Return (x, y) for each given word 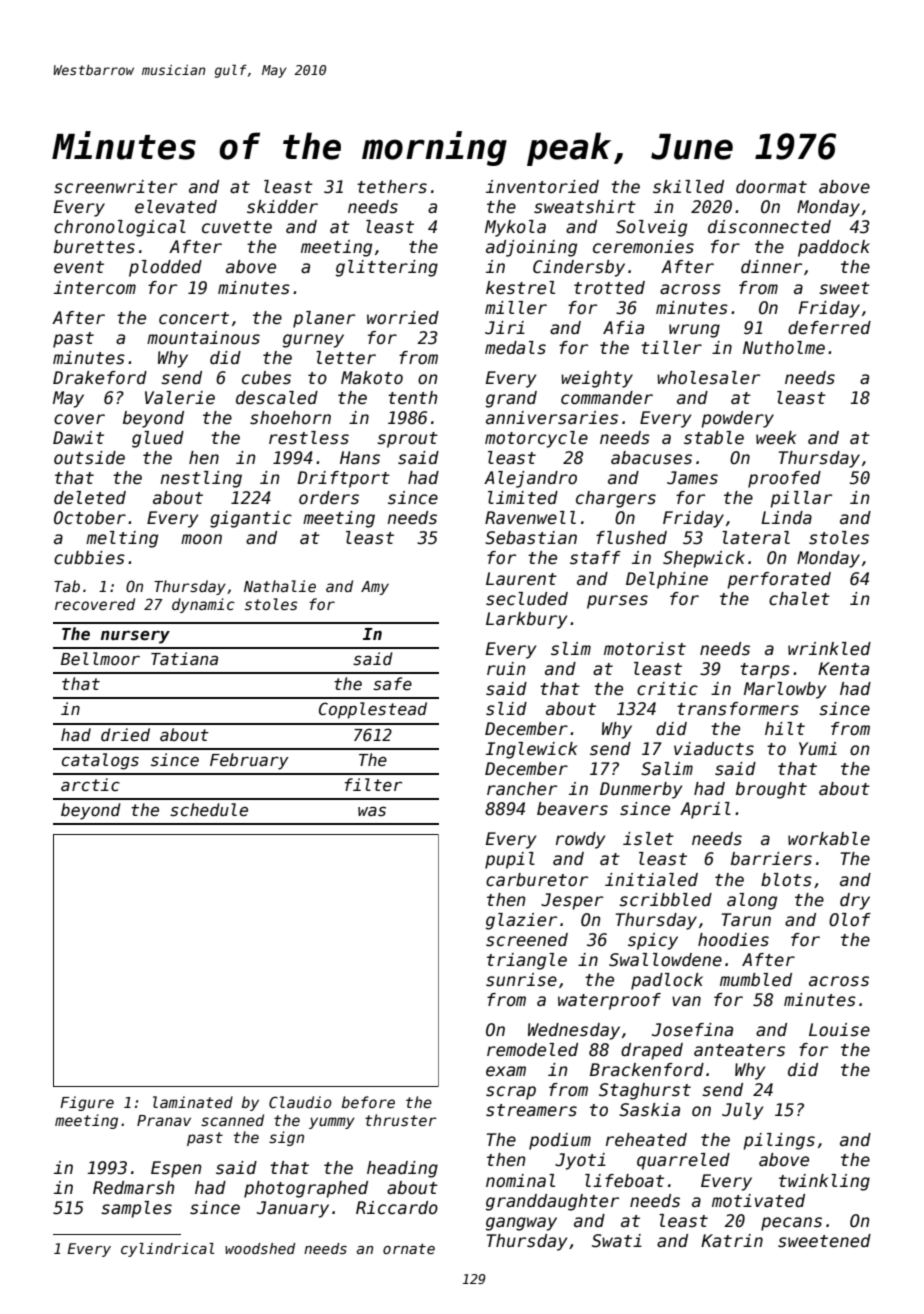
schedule (209, 810)
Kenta (843, 669)
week (776, 438)
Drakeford (100, 378)
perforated (779, 580)
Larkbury (526, 620)
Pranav (164, 1120)
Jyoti (580, 1161)
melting (122, 539)
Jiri (505, 328)
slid (506, 709)
